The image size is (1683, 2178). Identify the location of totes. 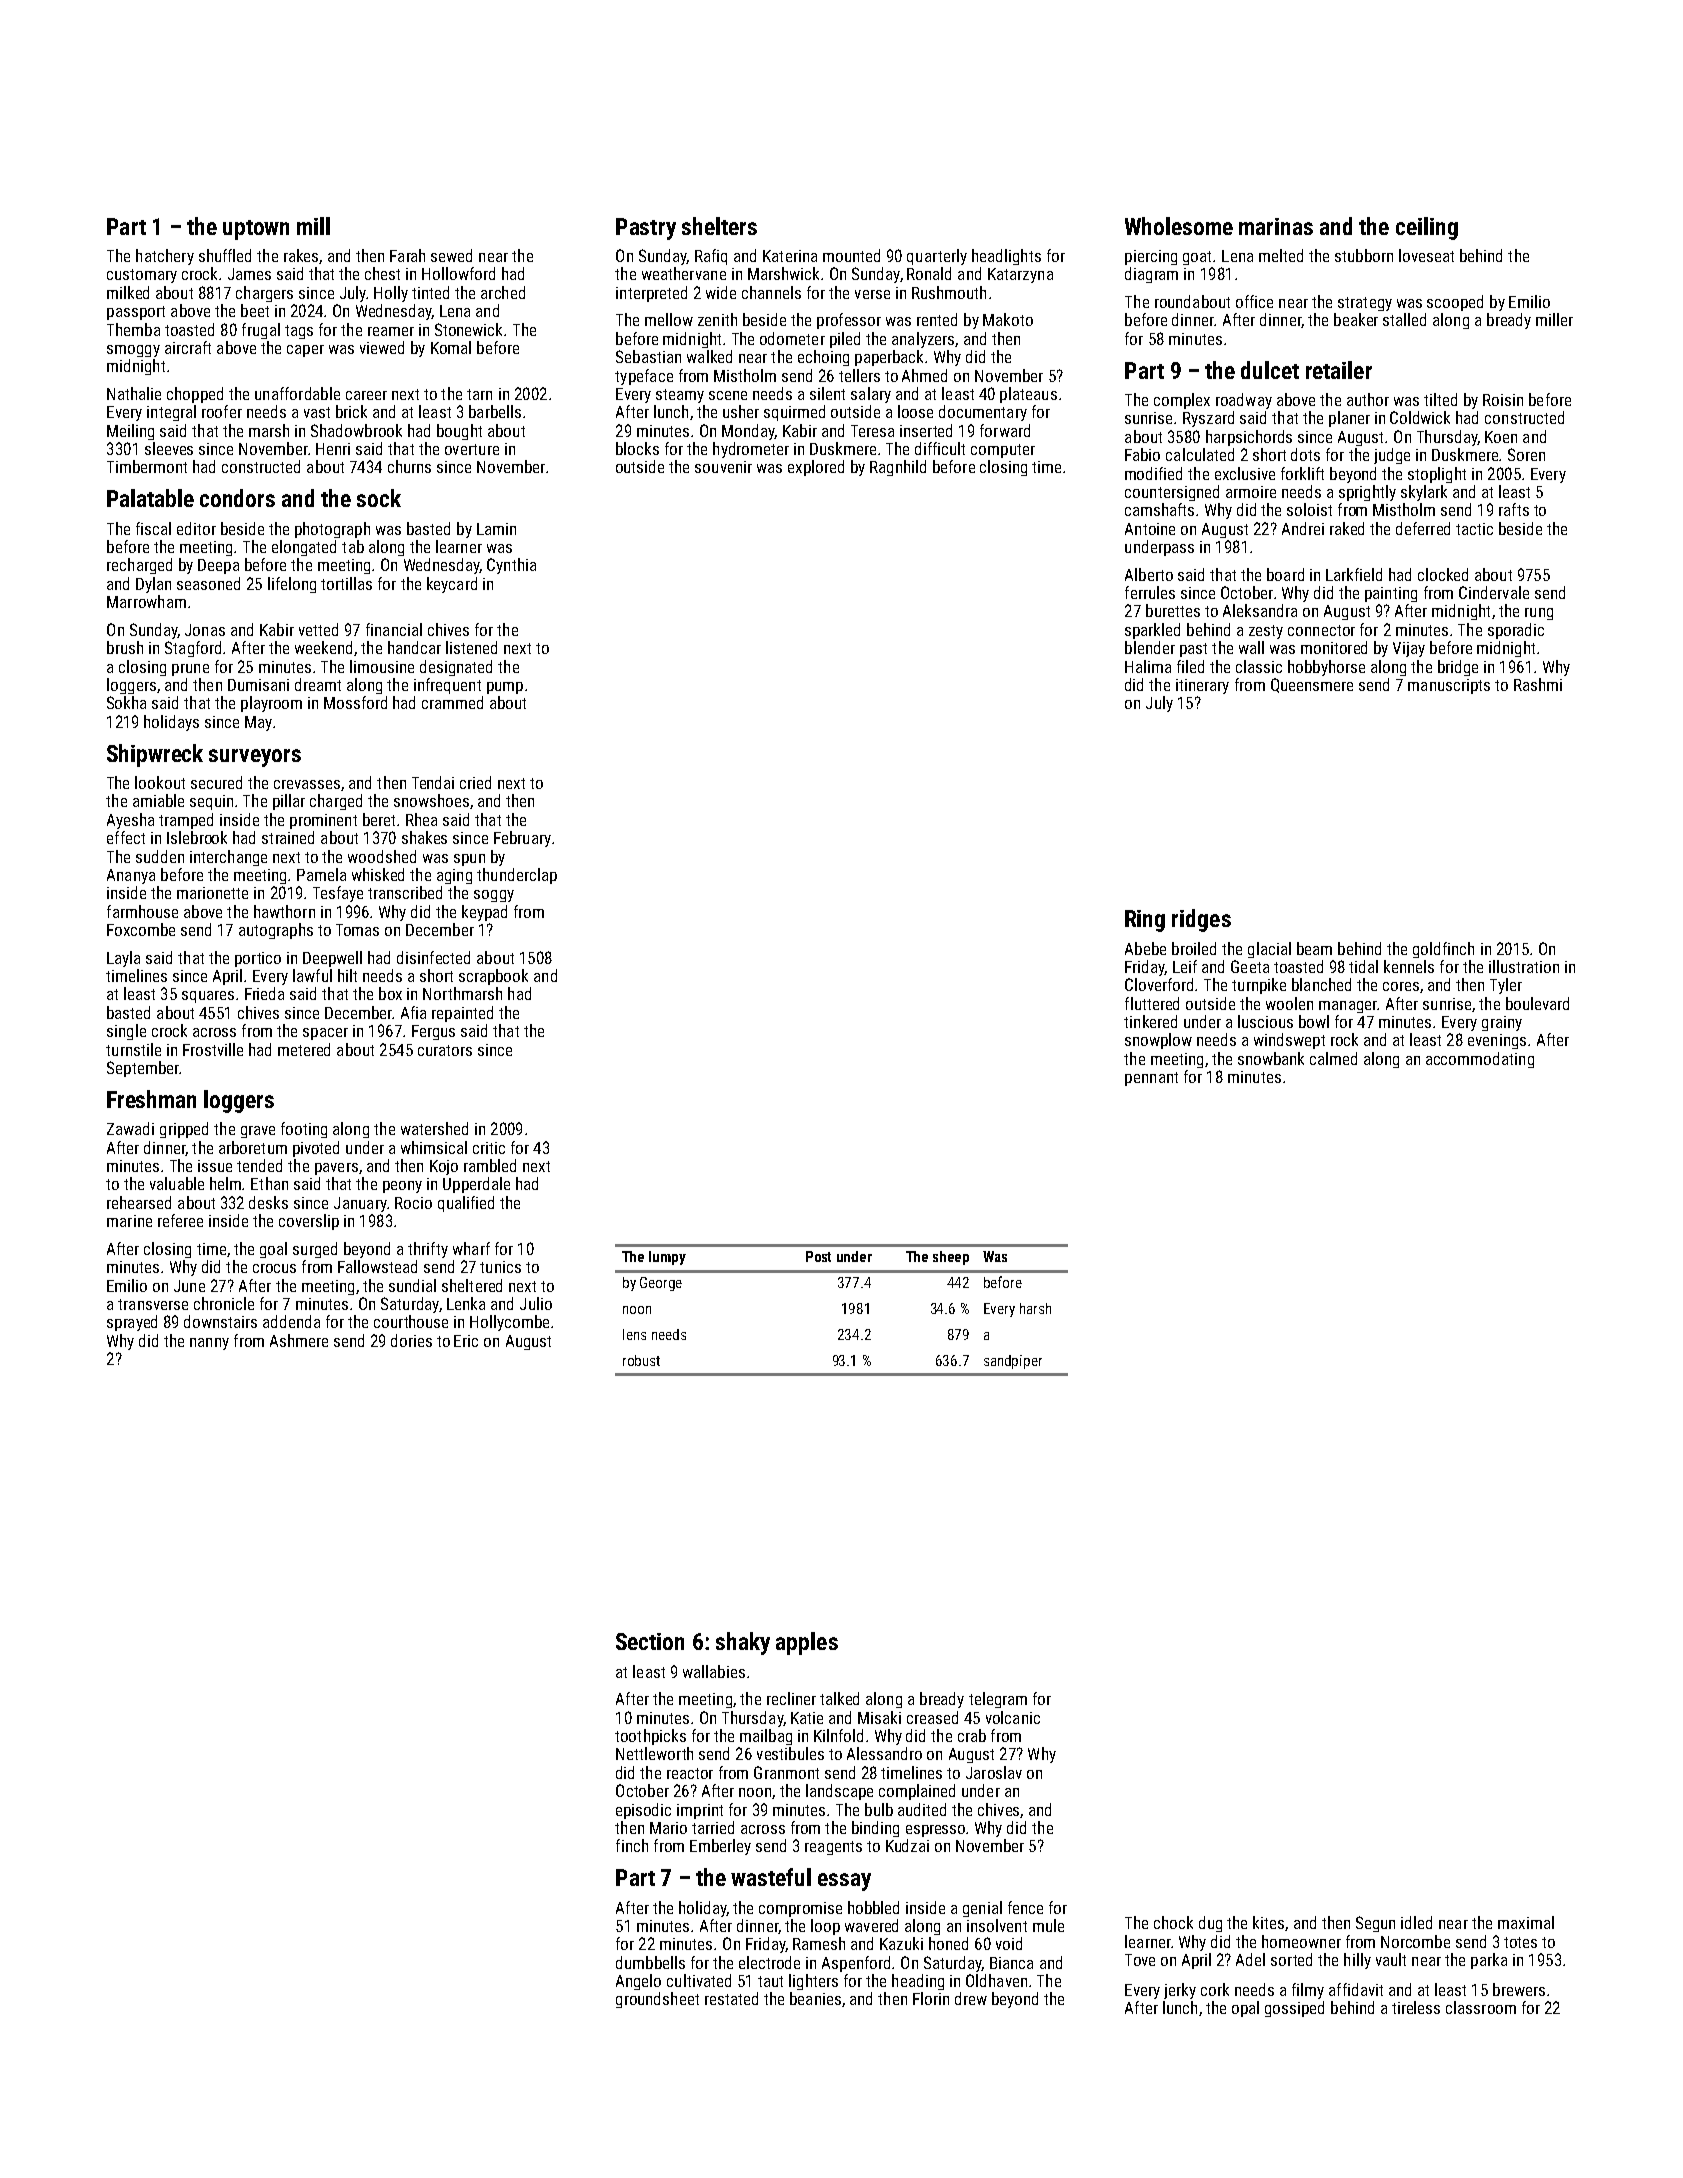
(1520, 1942).
